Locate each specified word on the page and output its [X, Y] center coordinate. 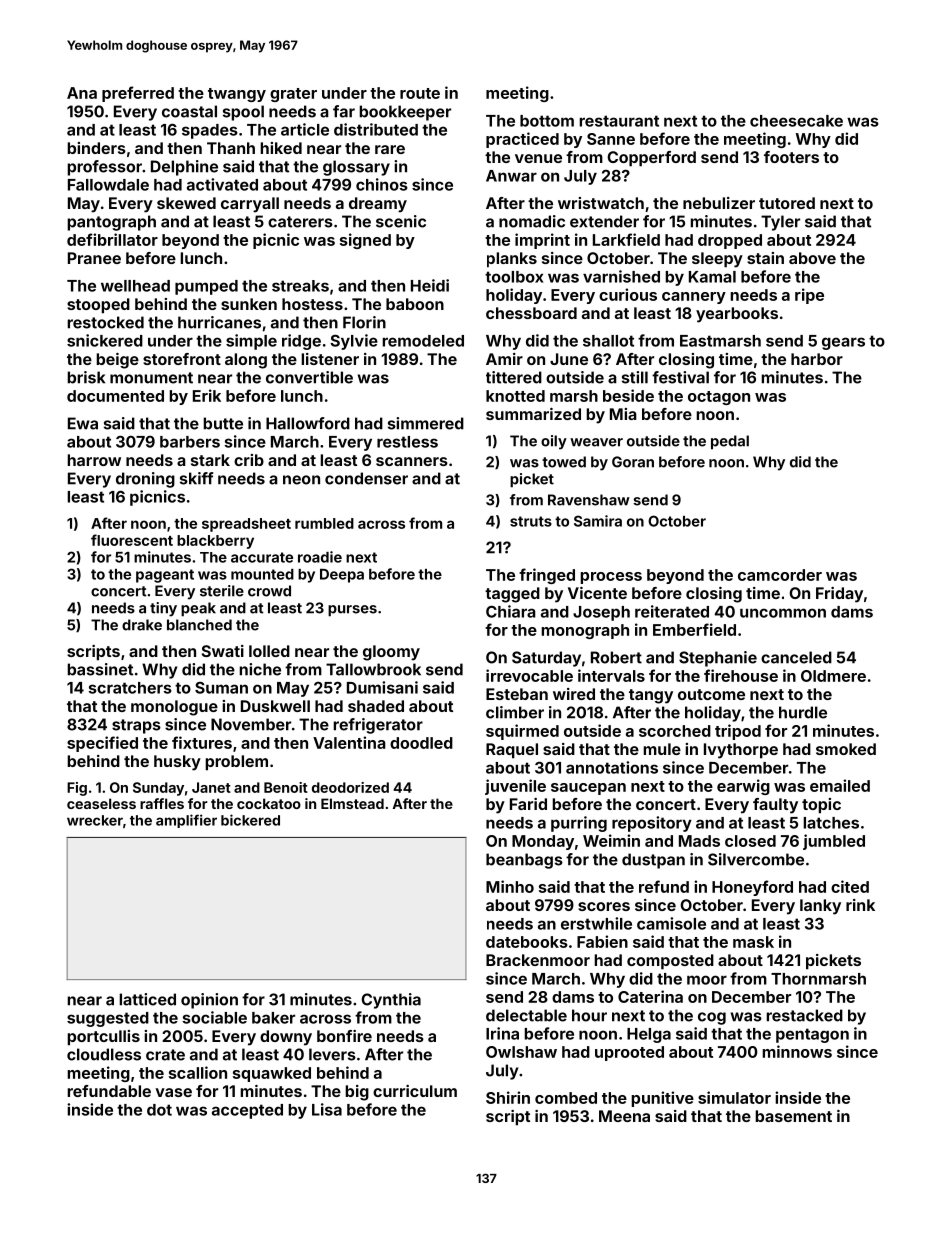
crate [165, 1055]
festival [680, 377]
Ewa [83, 423]
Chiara [511, 611]
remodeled [423, 341]
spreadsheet [246, 525]
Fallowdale [108, 185]
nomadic [532, 221]
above [812, 258]
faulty [775, 806]
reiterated [672, 611]
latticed [147, 999]
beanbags [524, 861]
